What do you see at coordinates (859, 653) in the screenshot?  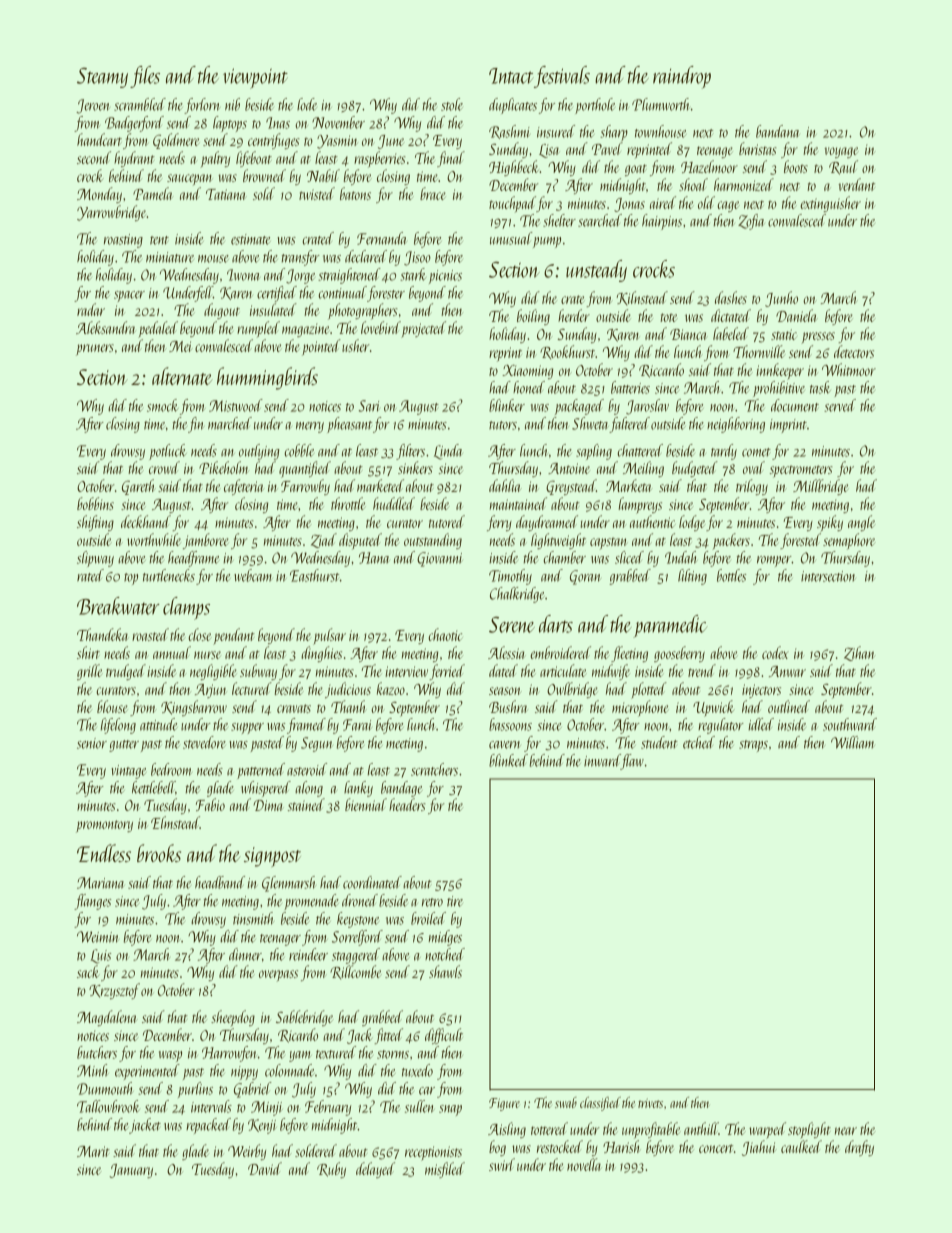 I see `Zihan` at bounding box center [859, 653].
